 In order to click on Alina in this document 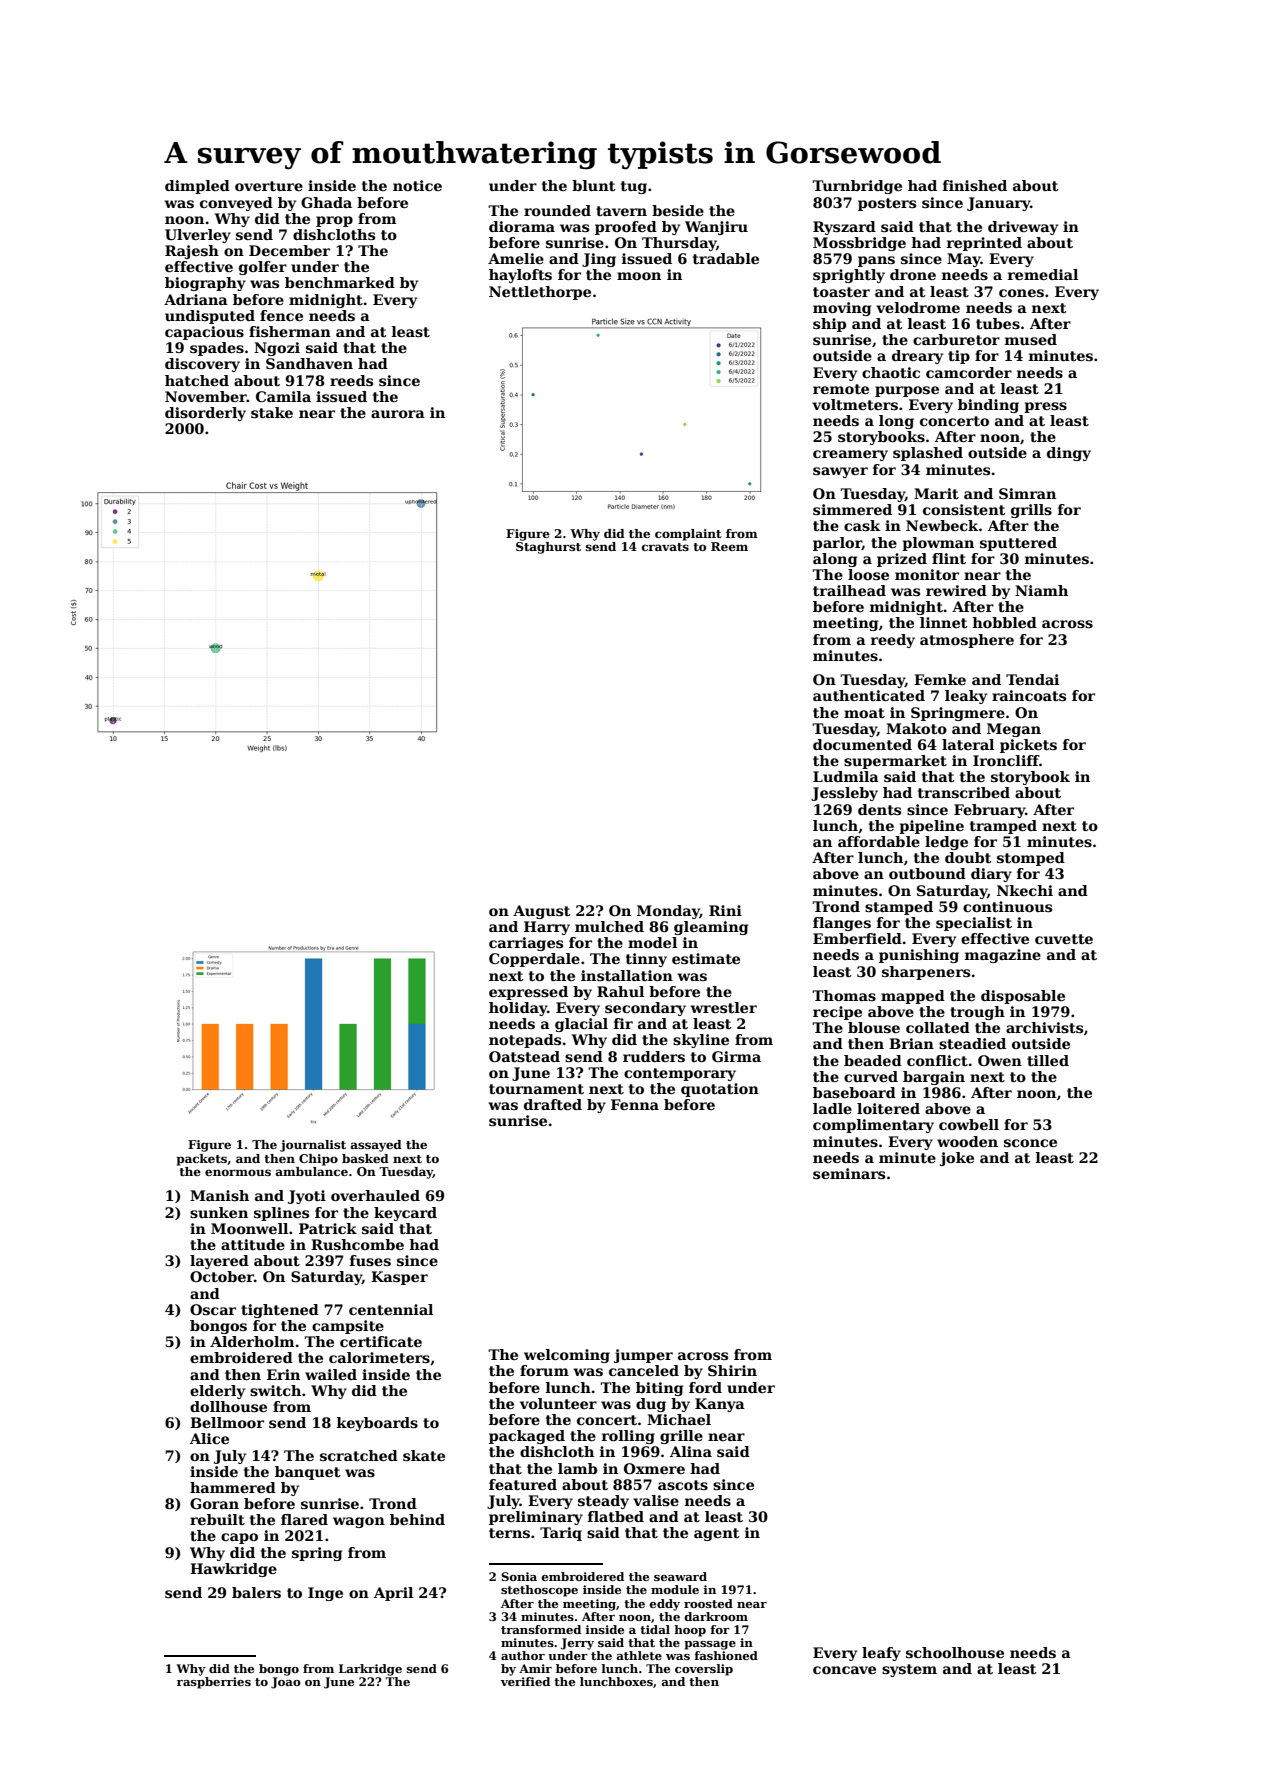, I will do `click(691, 1451)`.
